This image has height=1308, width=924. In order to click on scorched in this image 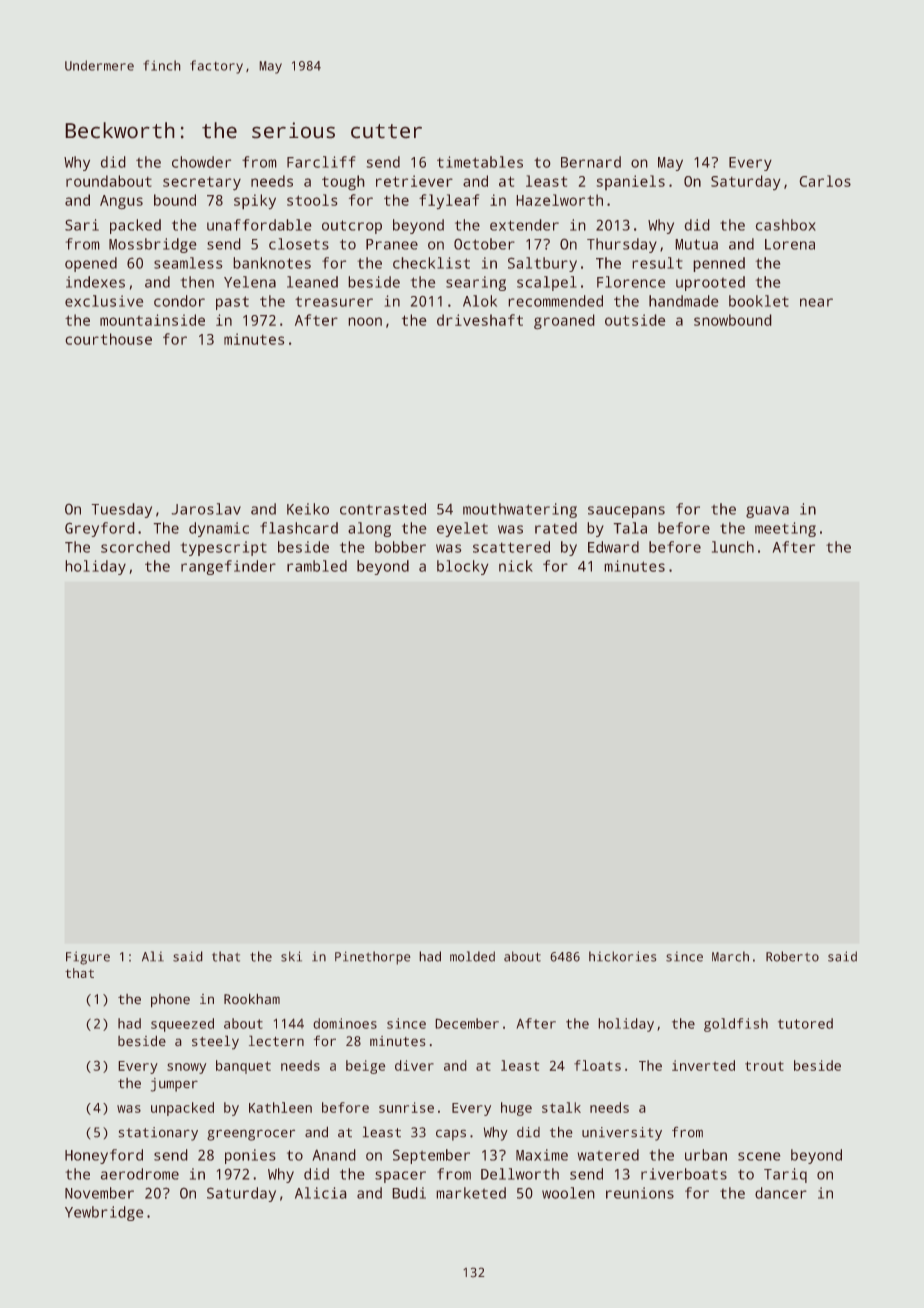, I will do `click(135, 547)`.
